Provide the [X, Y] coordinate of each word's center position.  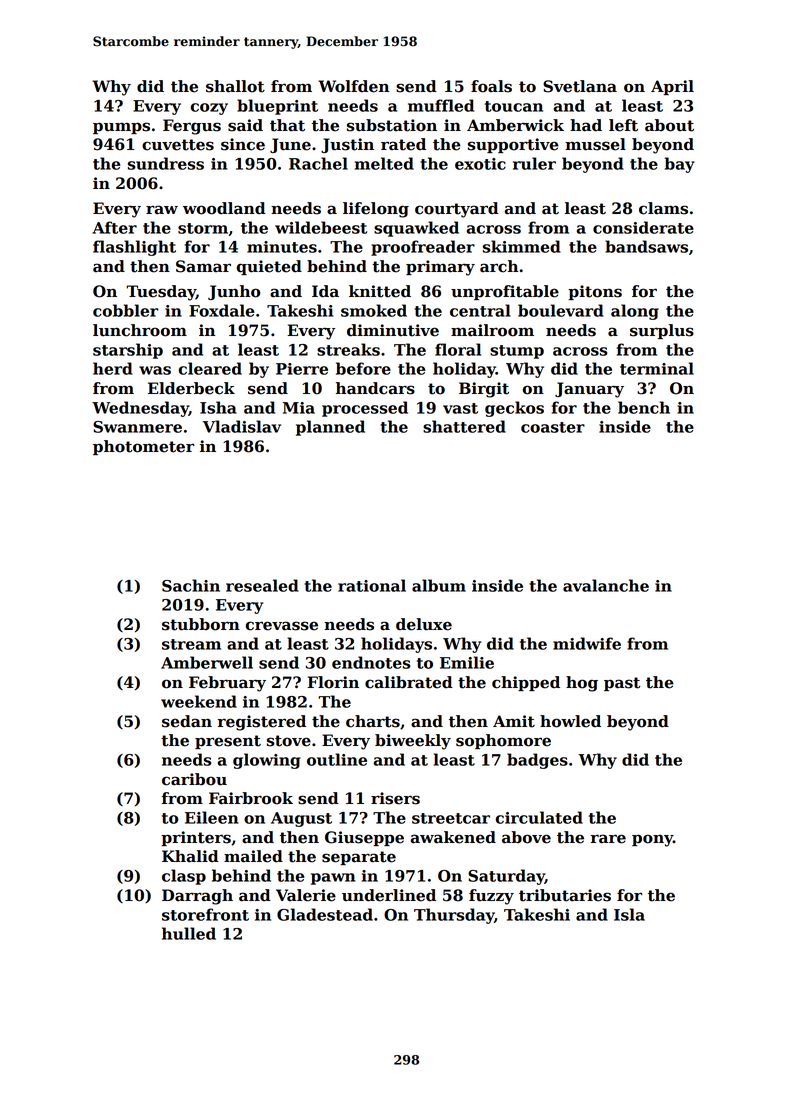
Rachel [318, 163]
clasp [184, 877]
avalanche [606, 585]
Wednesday [140, 409]
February [227, 684]
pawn [333, 879]
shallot [235, 86]
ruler [534, 163]
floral [458, 349]
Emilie [467, 662]
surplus [662, 331]
